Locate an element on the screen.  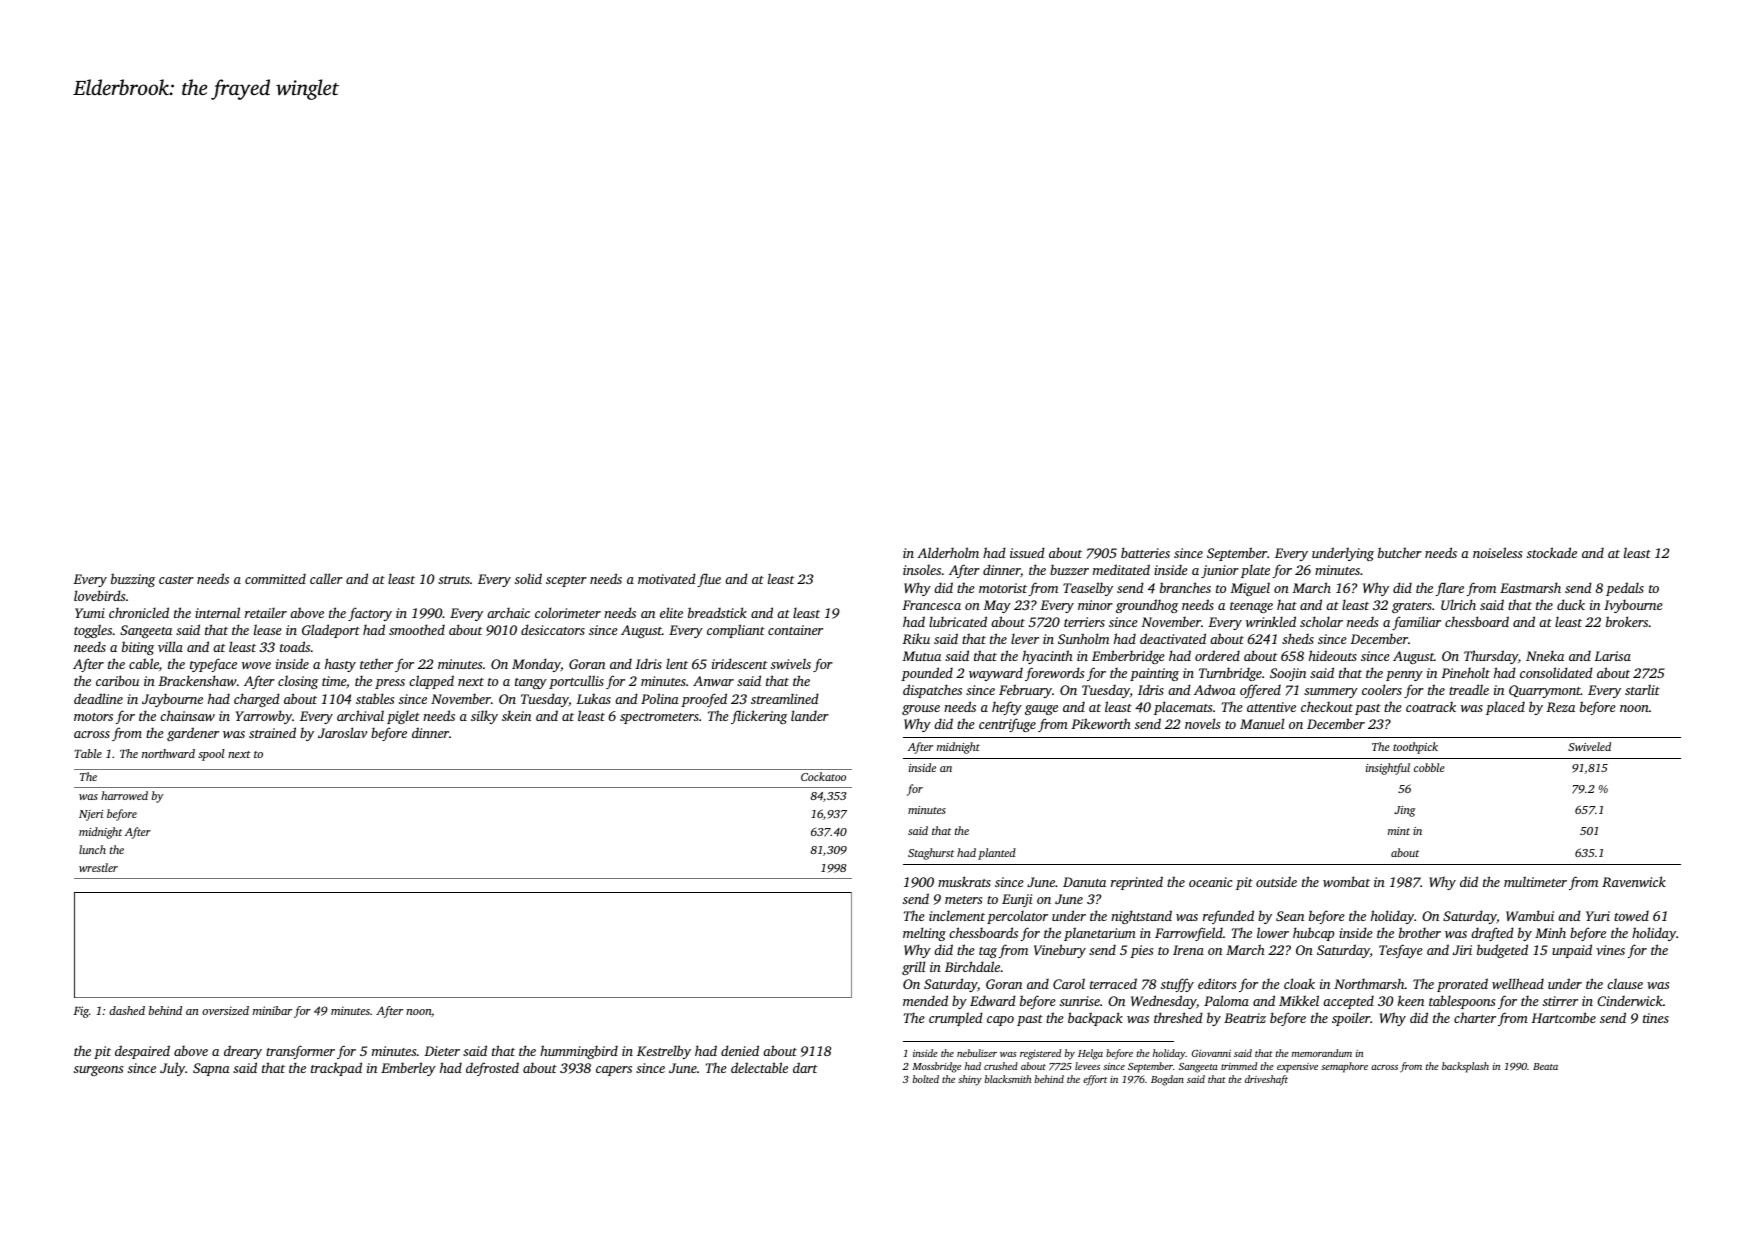
dart is located at coordinates (805, 1067).
